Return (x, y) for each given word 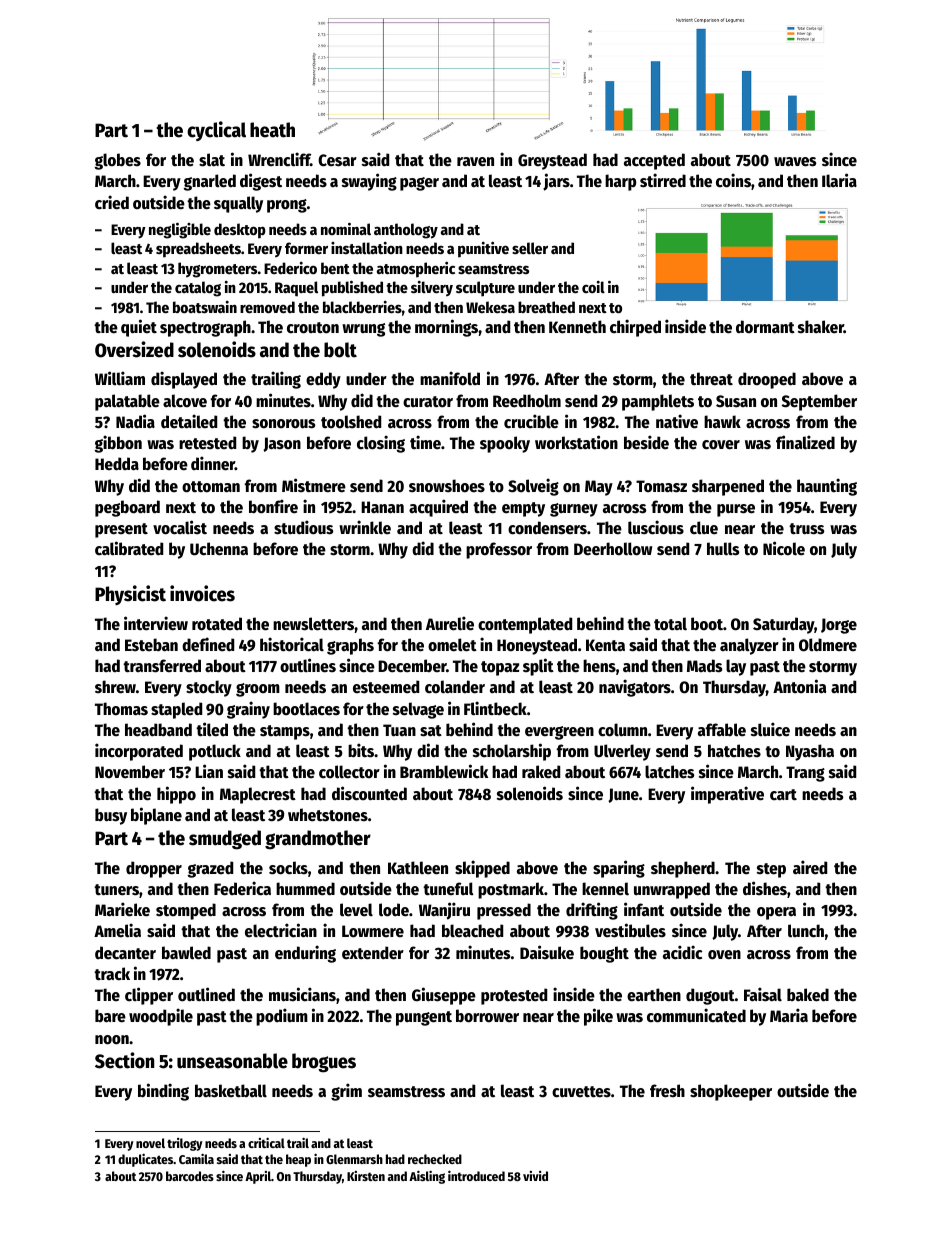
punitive (483, 250)
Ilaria (839, 180)
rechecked (435, 1159)
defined (208, 644)
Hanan (382, 507)
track (112, 973)
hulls (723, 549)
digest (261, 182)
